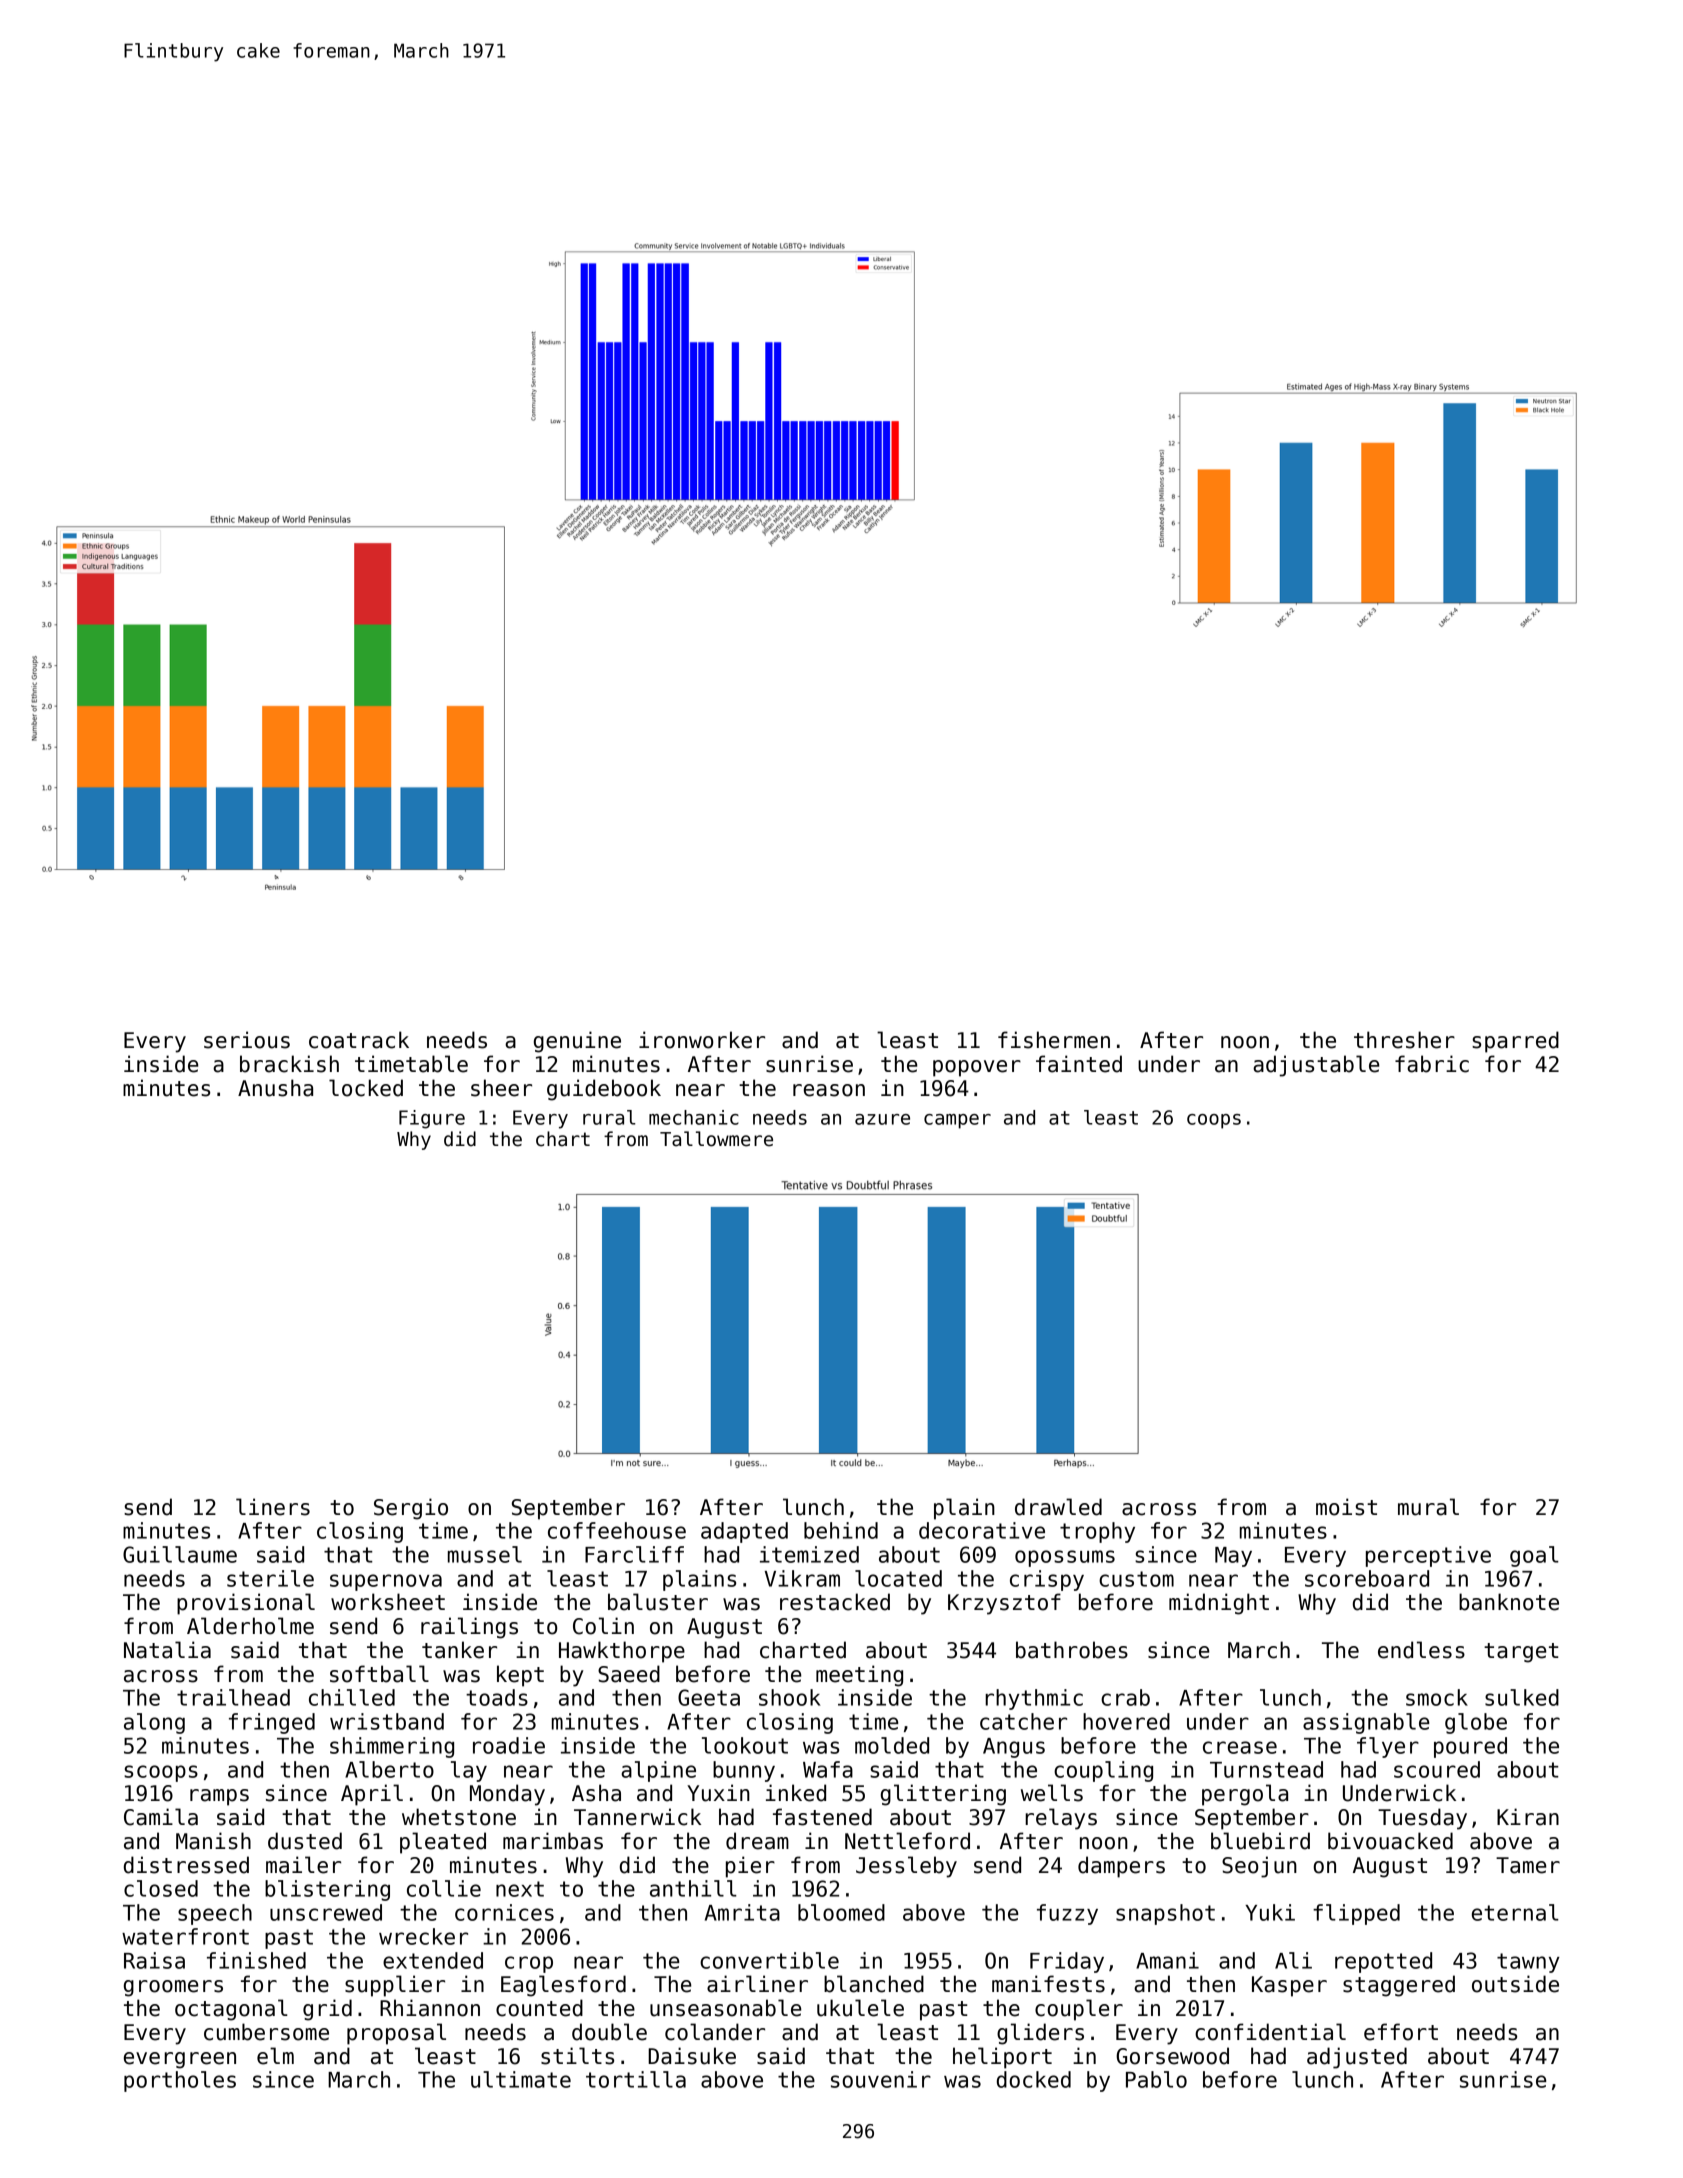 The height and width of the screenshot is (2178, 1683). I want to click on perceptive, so click(1428, 1556).
